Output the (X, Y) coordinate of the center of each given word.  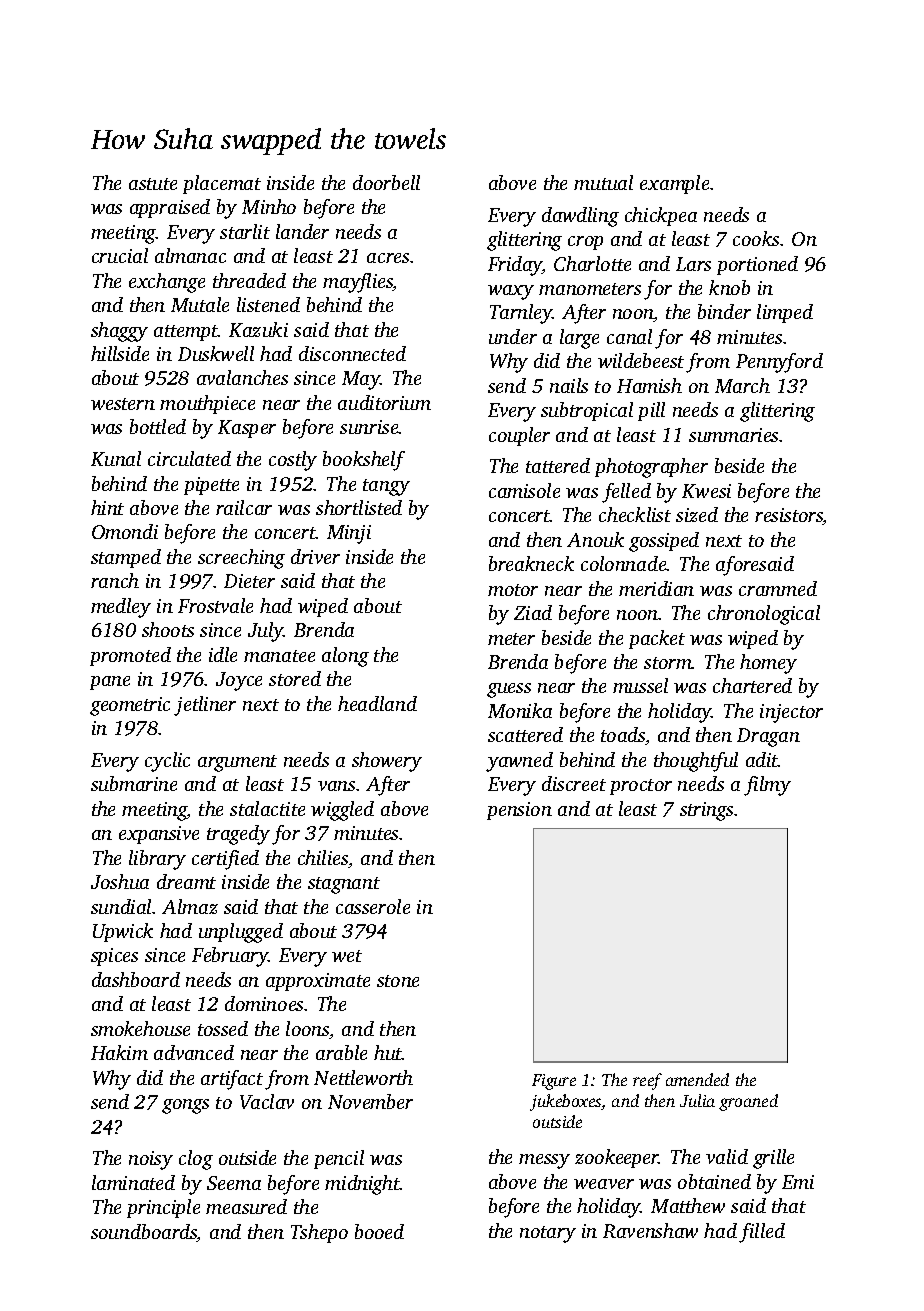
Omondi (125, 531)
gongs (185, 1106)
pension (519, 811)
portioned (757, 265)
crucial (120, 255)
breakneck (531, 563)
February (230, 957)
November (370, 1101)
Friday (515, 266)
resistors (789, 516)
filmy (767, 786)
